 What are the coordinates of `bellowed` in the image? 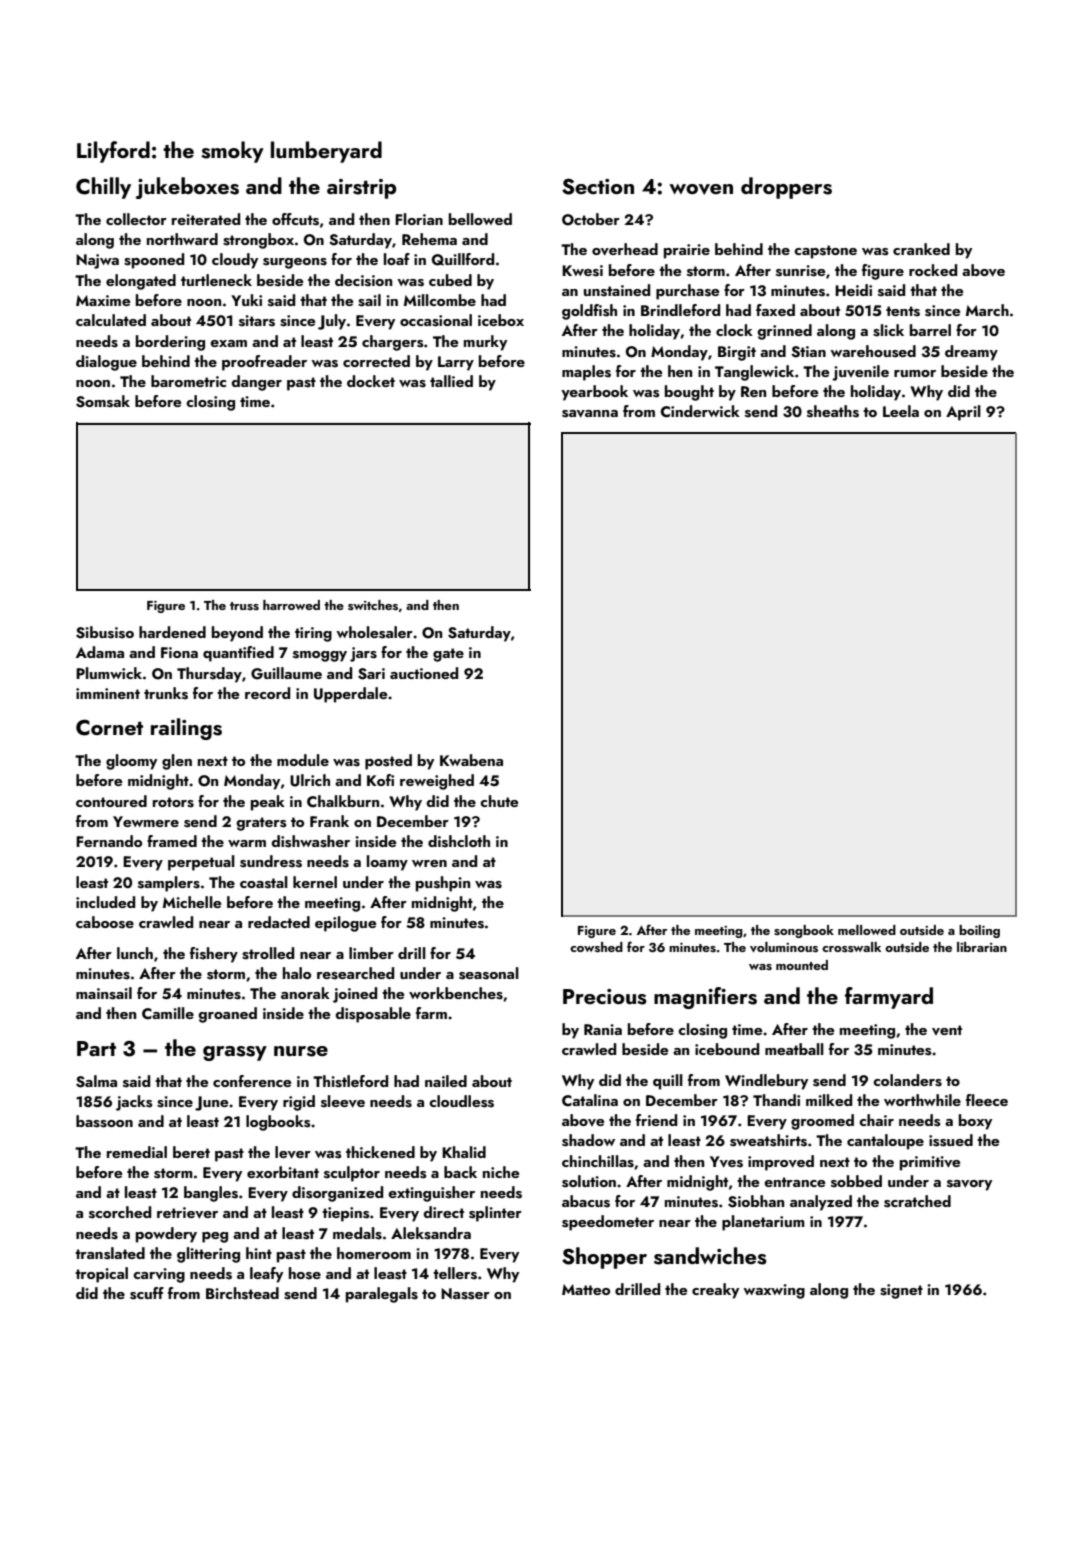 It's located at (480, 219).
